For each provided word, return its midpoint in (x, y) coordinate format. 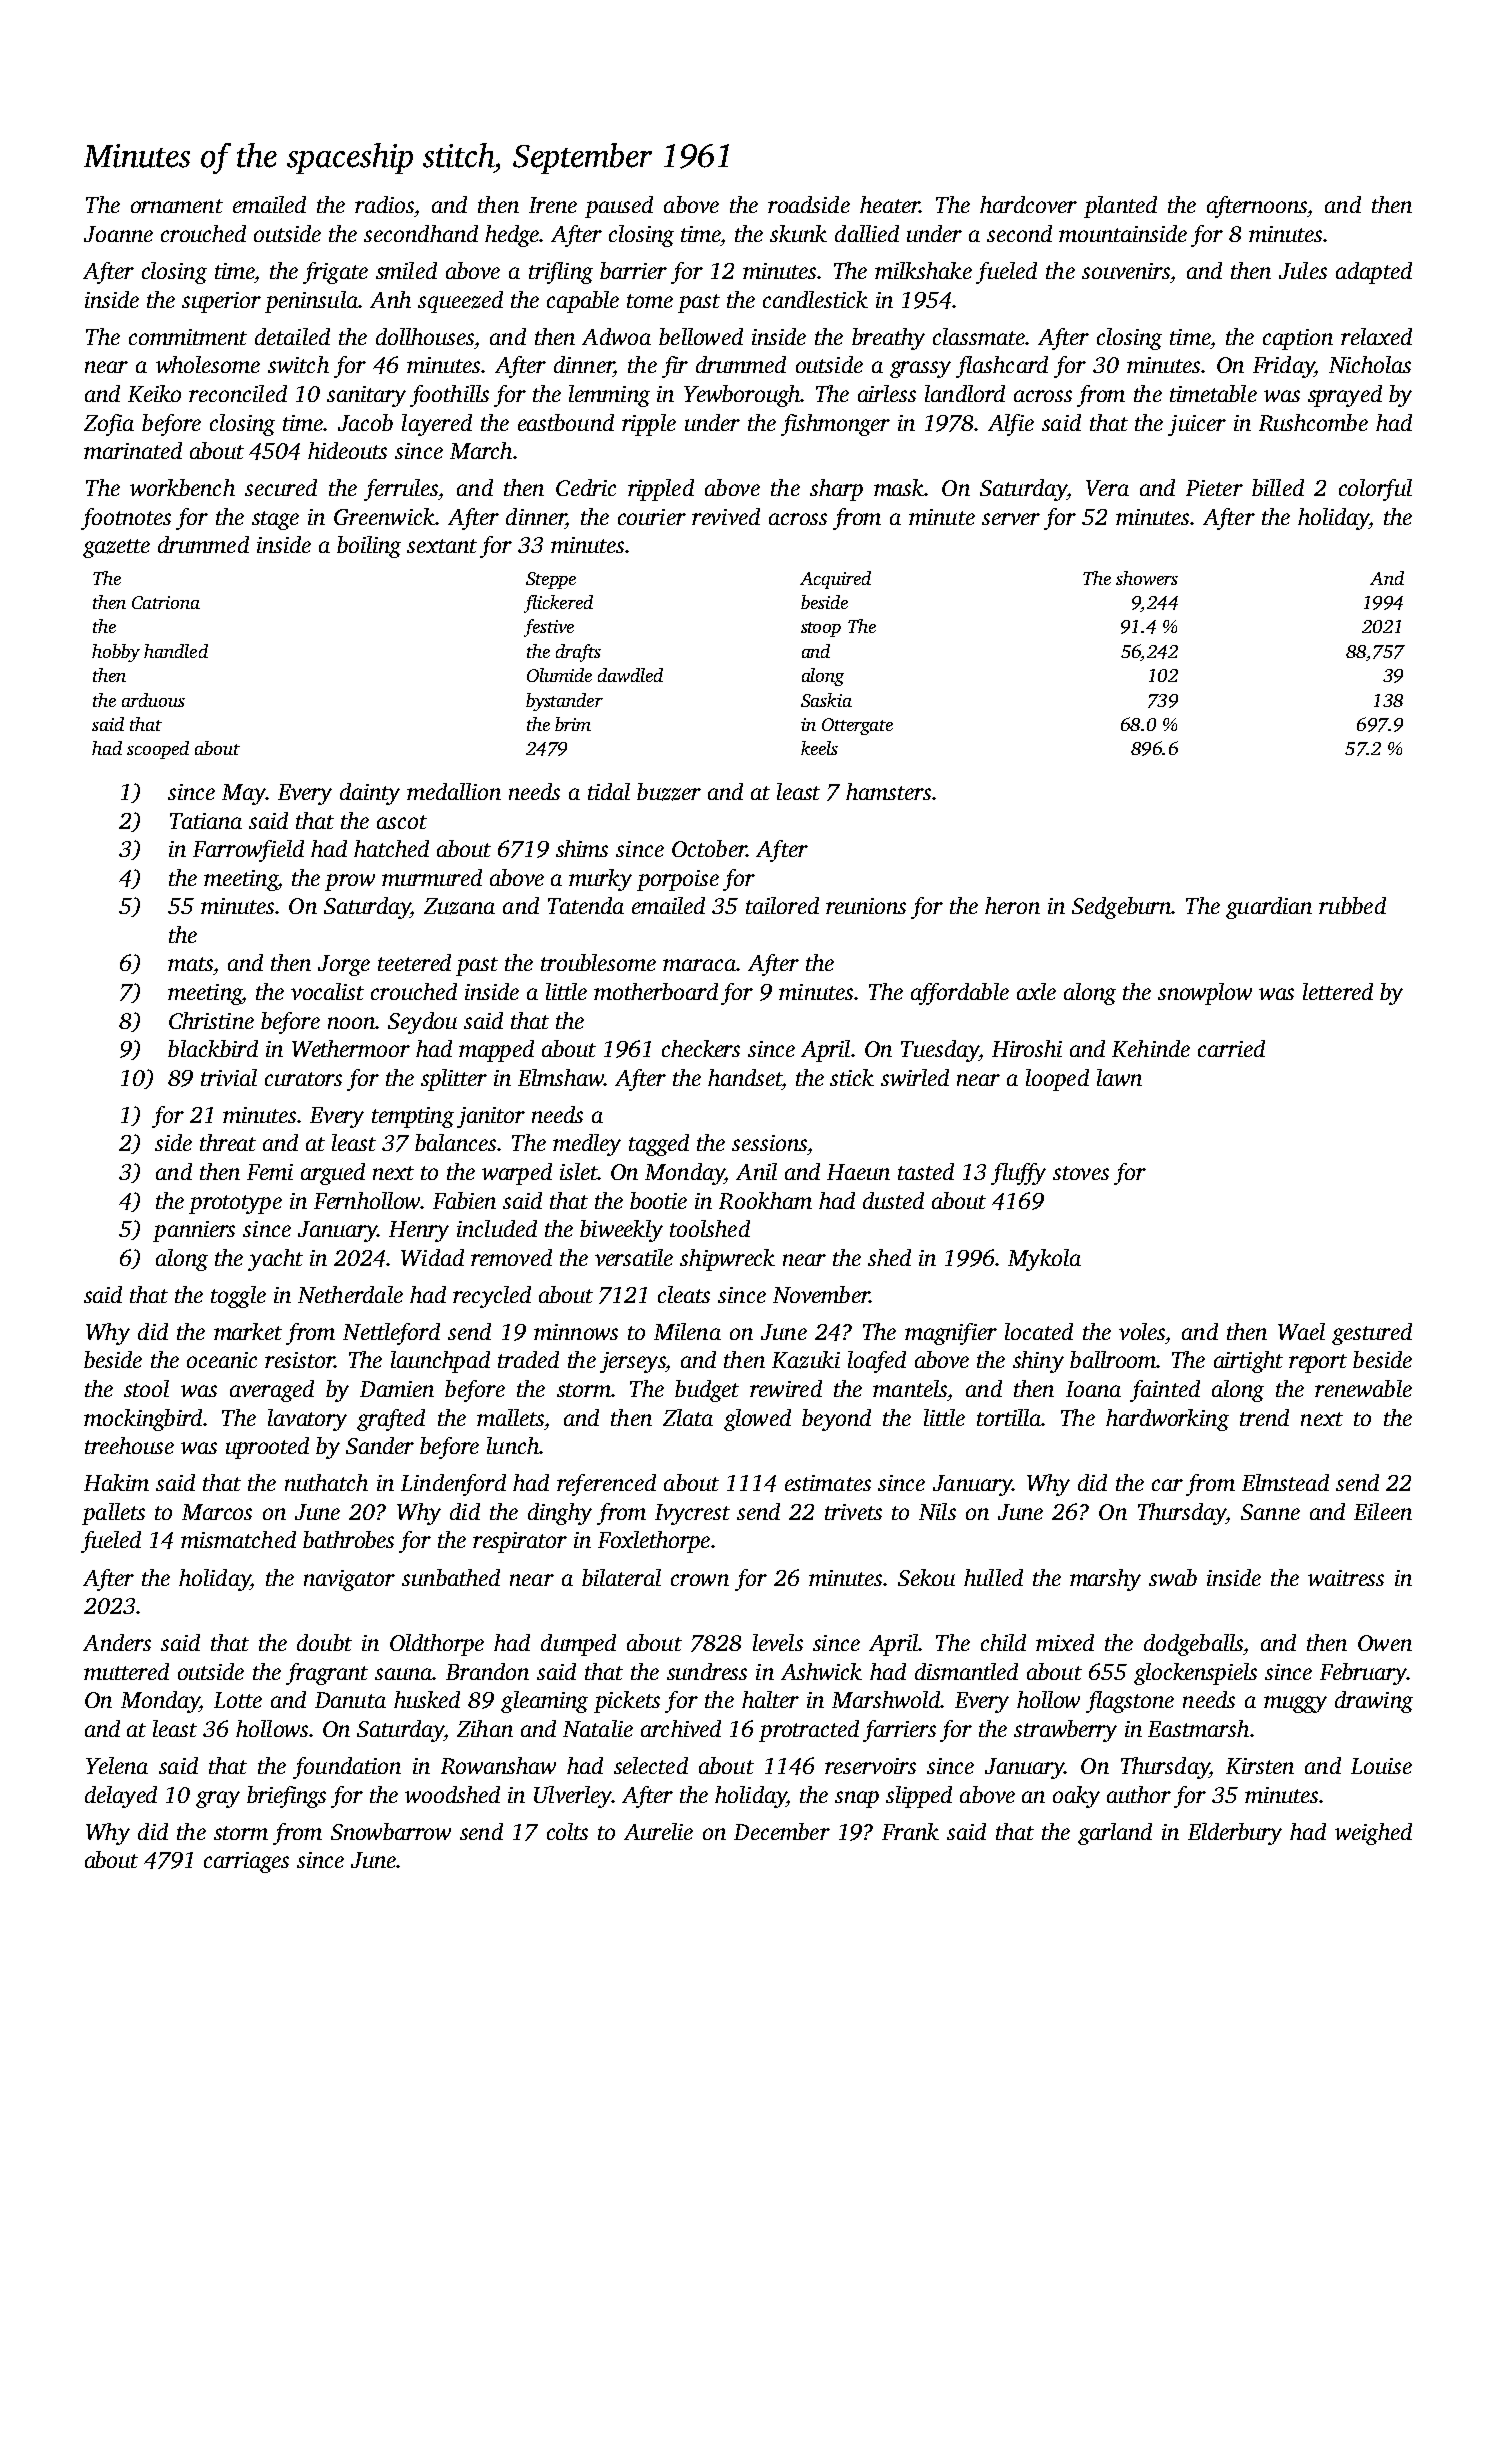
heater (889, 204)
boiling (369, 547)
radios (384, 204)
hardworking (1167, 1420)
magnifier (951, 1334)
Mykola (1044, 1260)
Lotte (238, 1700)
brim (573, 724)
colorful (1375, 490)
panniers (194, 1231)
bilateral (621, 1577)
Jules (1303, 270)
